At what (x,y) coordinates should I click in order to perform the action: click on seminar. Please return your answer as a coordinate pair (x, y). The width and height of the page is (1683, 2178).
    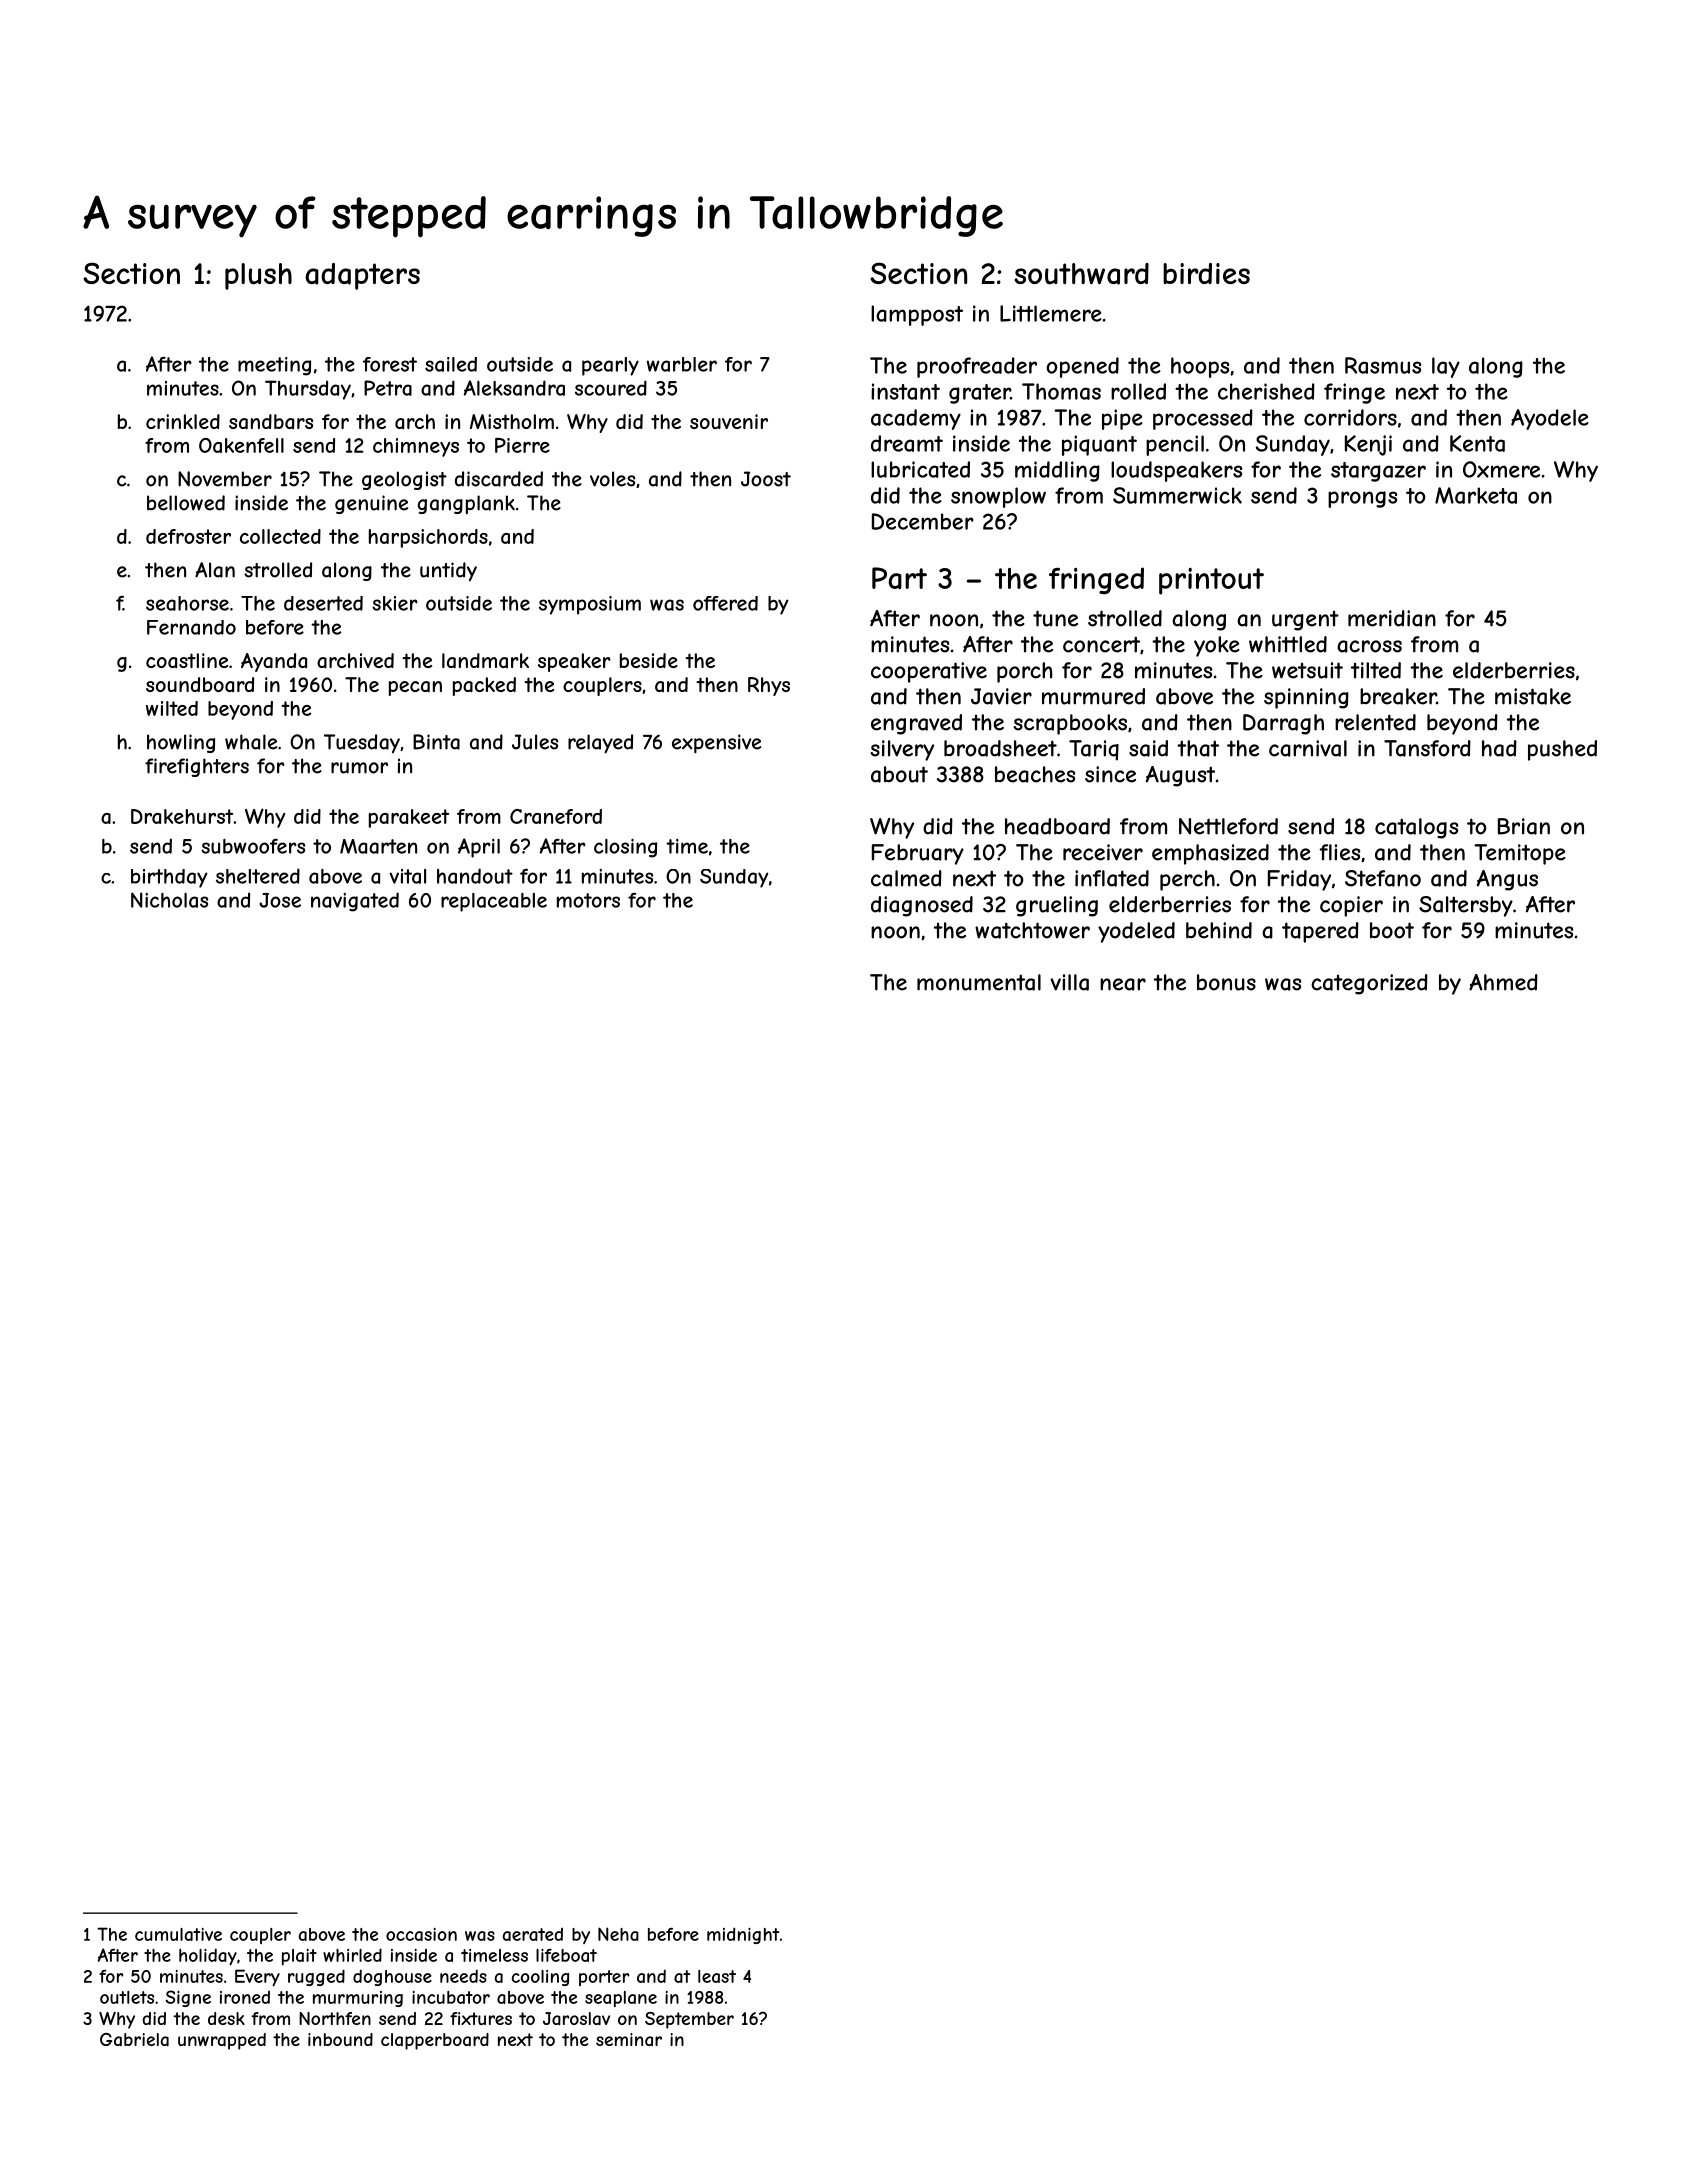
    Looking at the image, I should click on (629, 2039).
